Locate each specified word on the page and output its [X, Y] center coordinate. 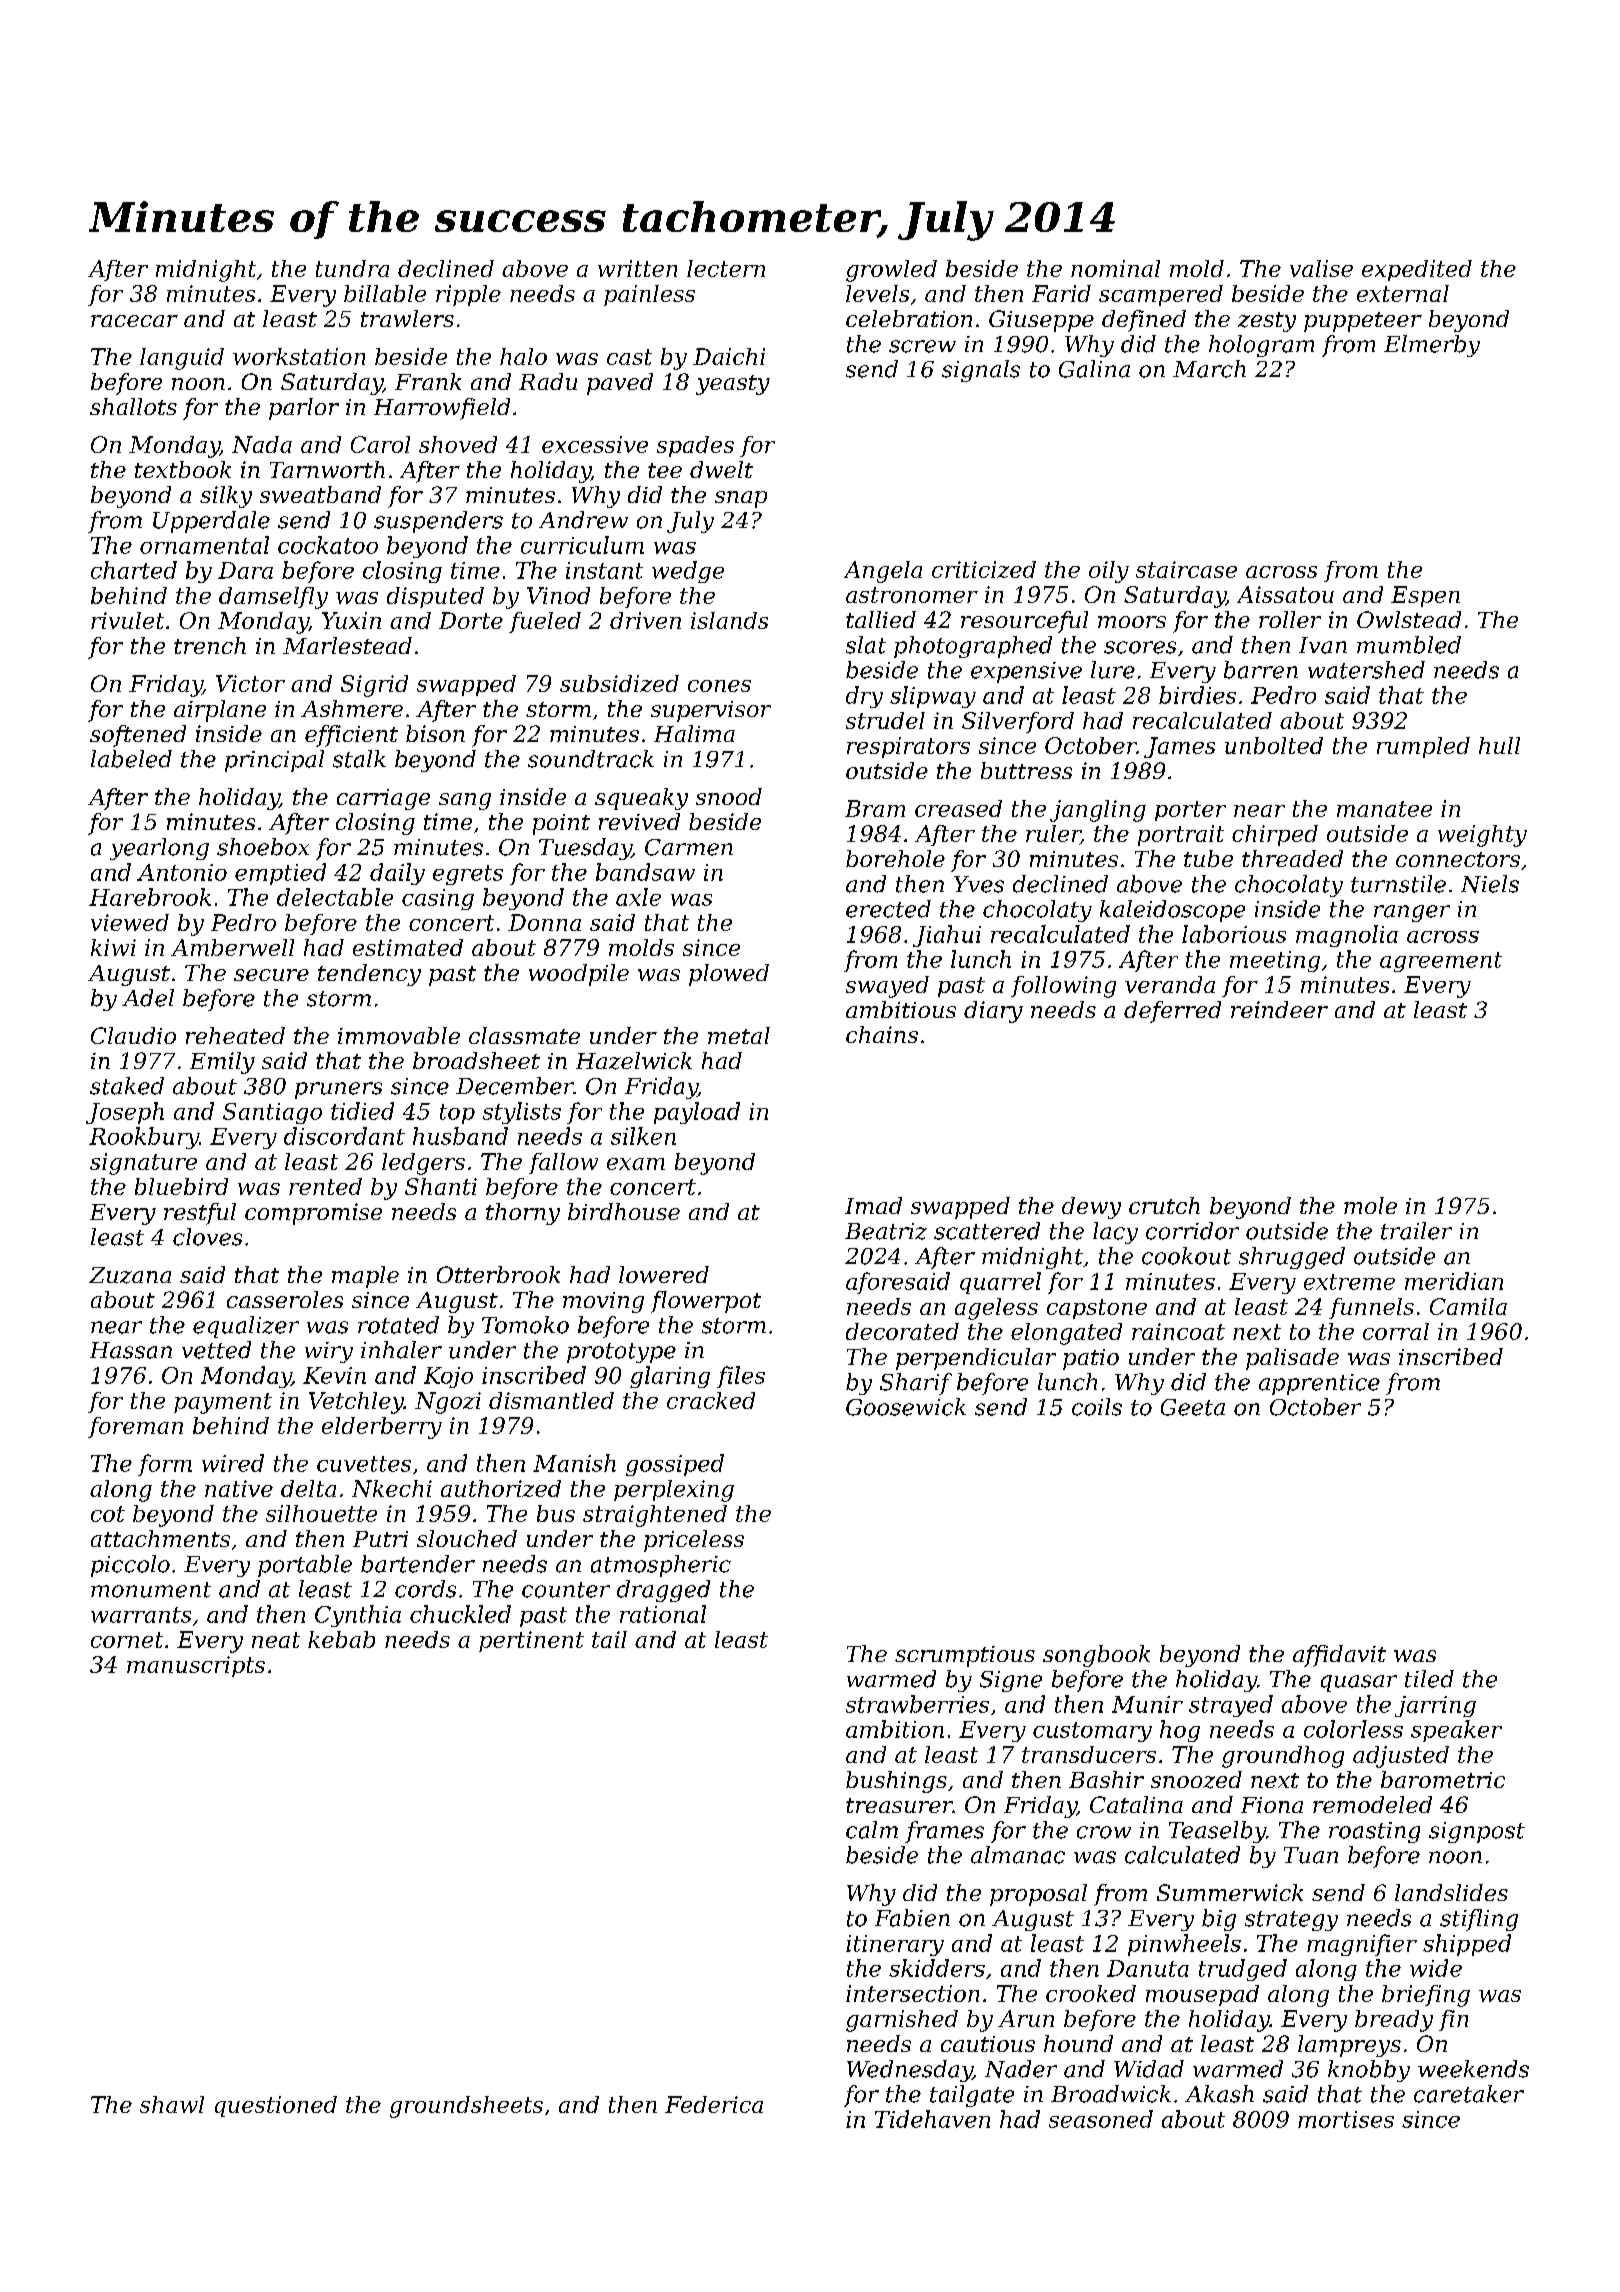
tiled [1429, 1679]
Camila [1468, 1306]
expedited [1417, 270]
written [637, 268]
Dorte [471, 620]
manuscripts [196, 1666]
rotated [398, 1325]
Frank [428, 381]
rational [663, 1614]
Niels [1490, 884]
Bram [875, 808]
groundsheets [466, 2107]
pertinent [531, 1641]
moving [603, 1302]
